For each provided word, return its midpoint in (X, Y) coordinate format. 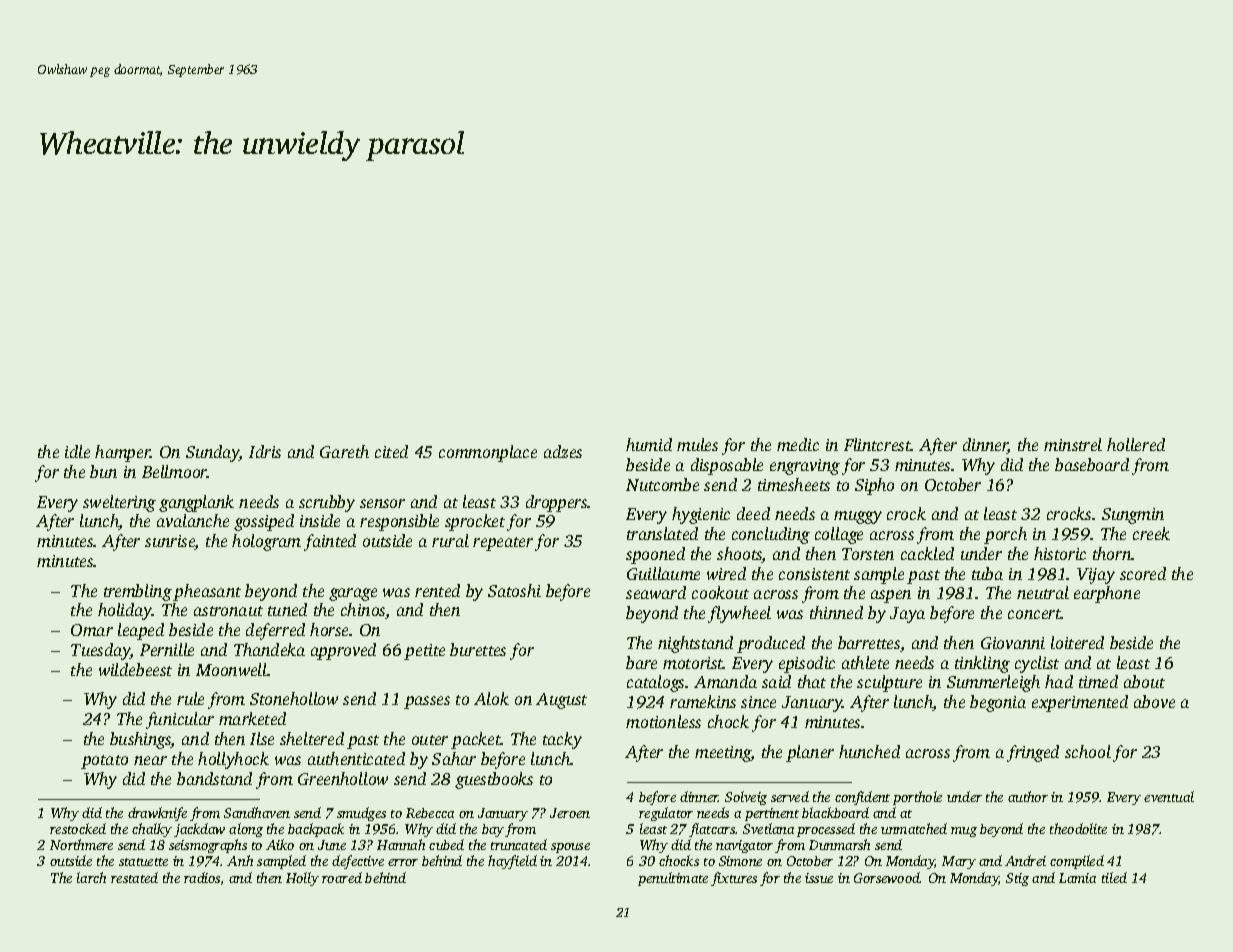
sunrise (170, 542)
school (1088, 751)
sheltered (312, 738)
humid (649, 444)
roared (342, 877)
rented (437, 590)
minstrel (1073, 444)
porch (1005, 535)
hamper (122, 453)
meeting (723, 754)
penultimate (673, 879)
